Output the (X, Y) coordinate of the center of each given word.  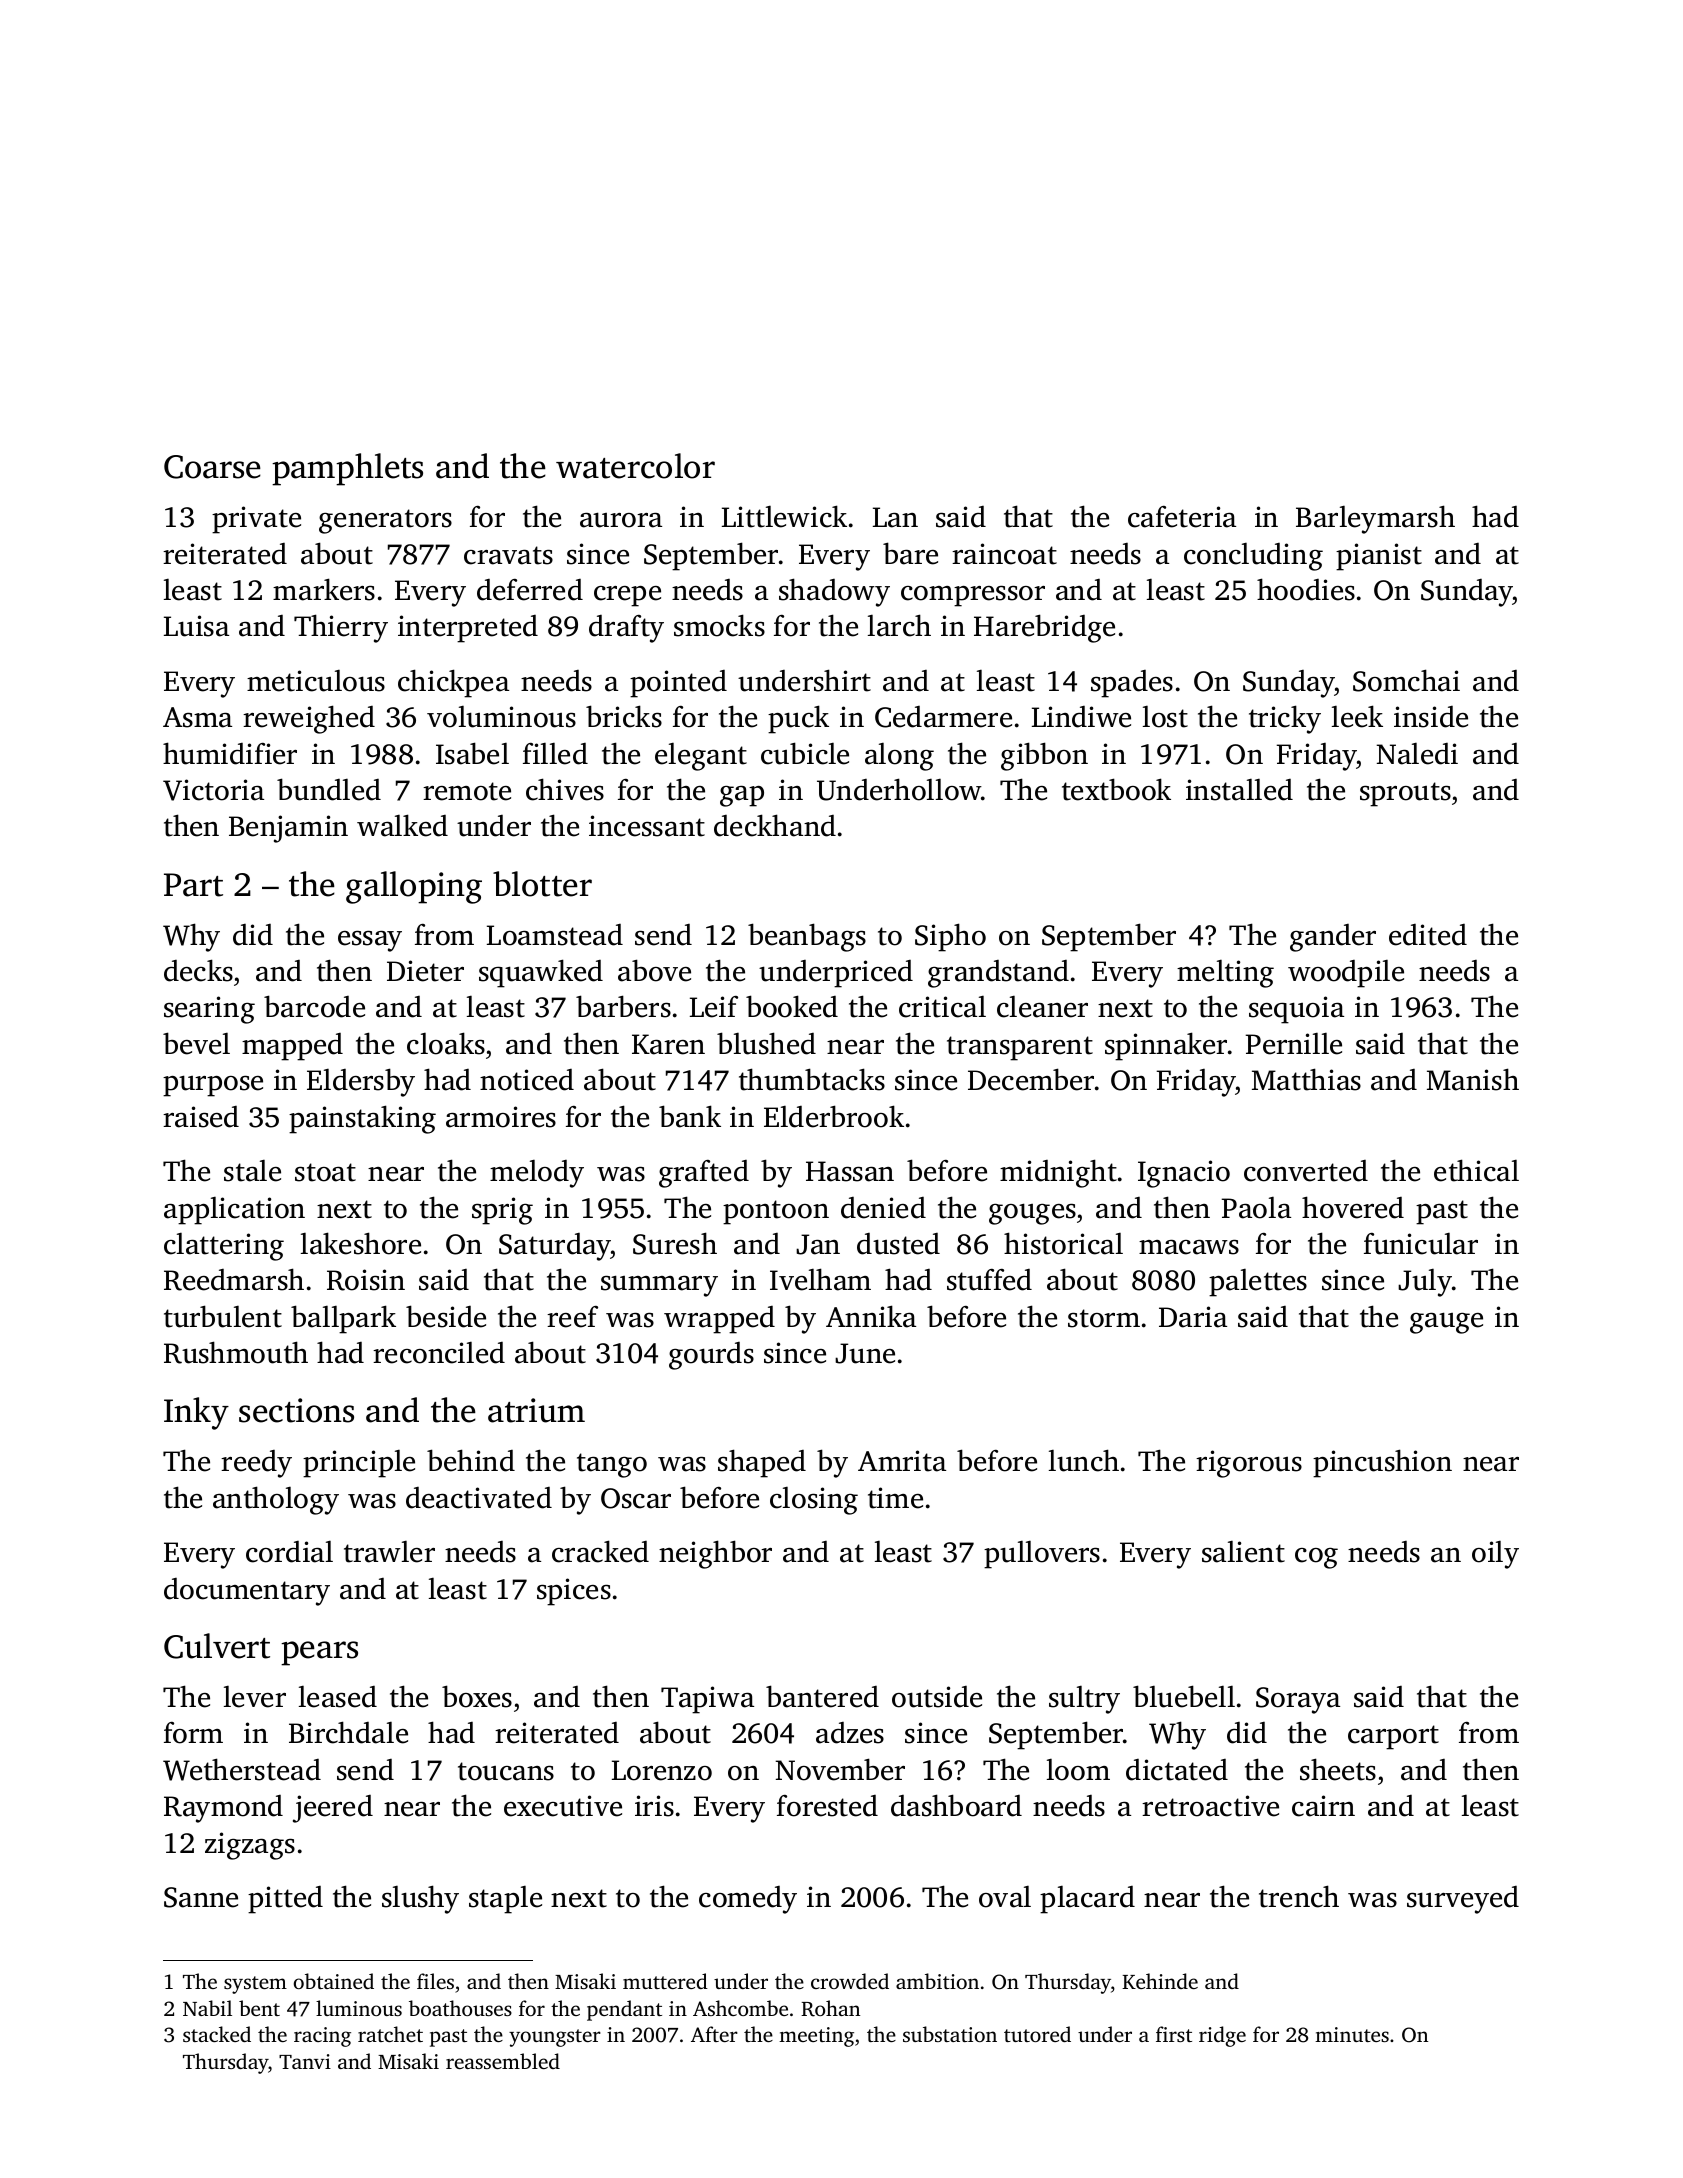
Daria (1193, 1317)
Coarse (212, 467)
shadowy (834, 592)
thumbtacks (812, 1079)
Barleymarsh (1375, 519)
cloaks (446, 1043)
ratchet (390, 2034)
